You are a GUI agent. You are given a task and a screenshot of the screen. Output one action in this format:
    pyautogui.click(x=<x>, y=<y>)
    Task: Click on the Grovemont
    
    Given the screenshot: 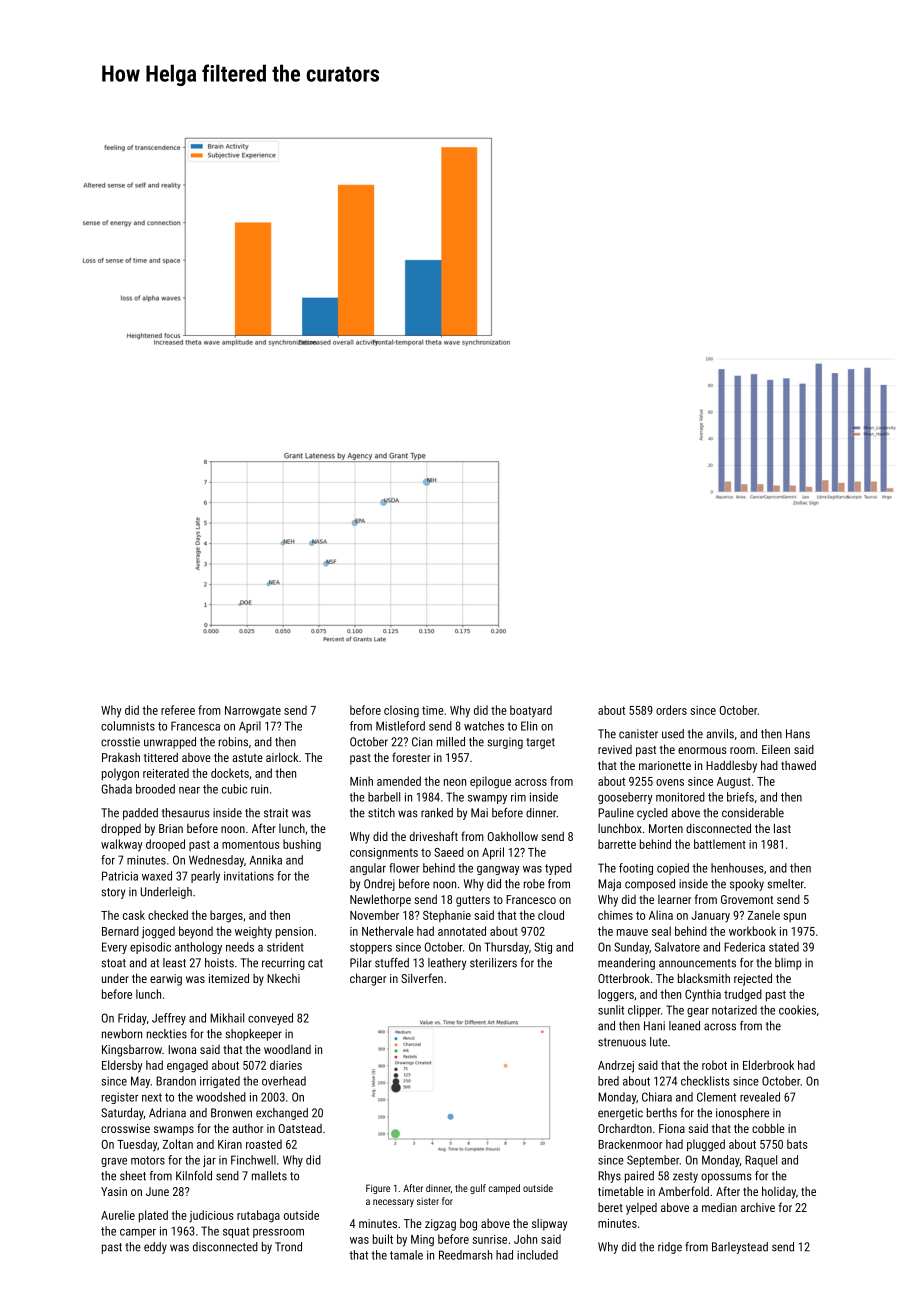 What is the action you would take?
    pyautogui.click(x=747, y=899)
